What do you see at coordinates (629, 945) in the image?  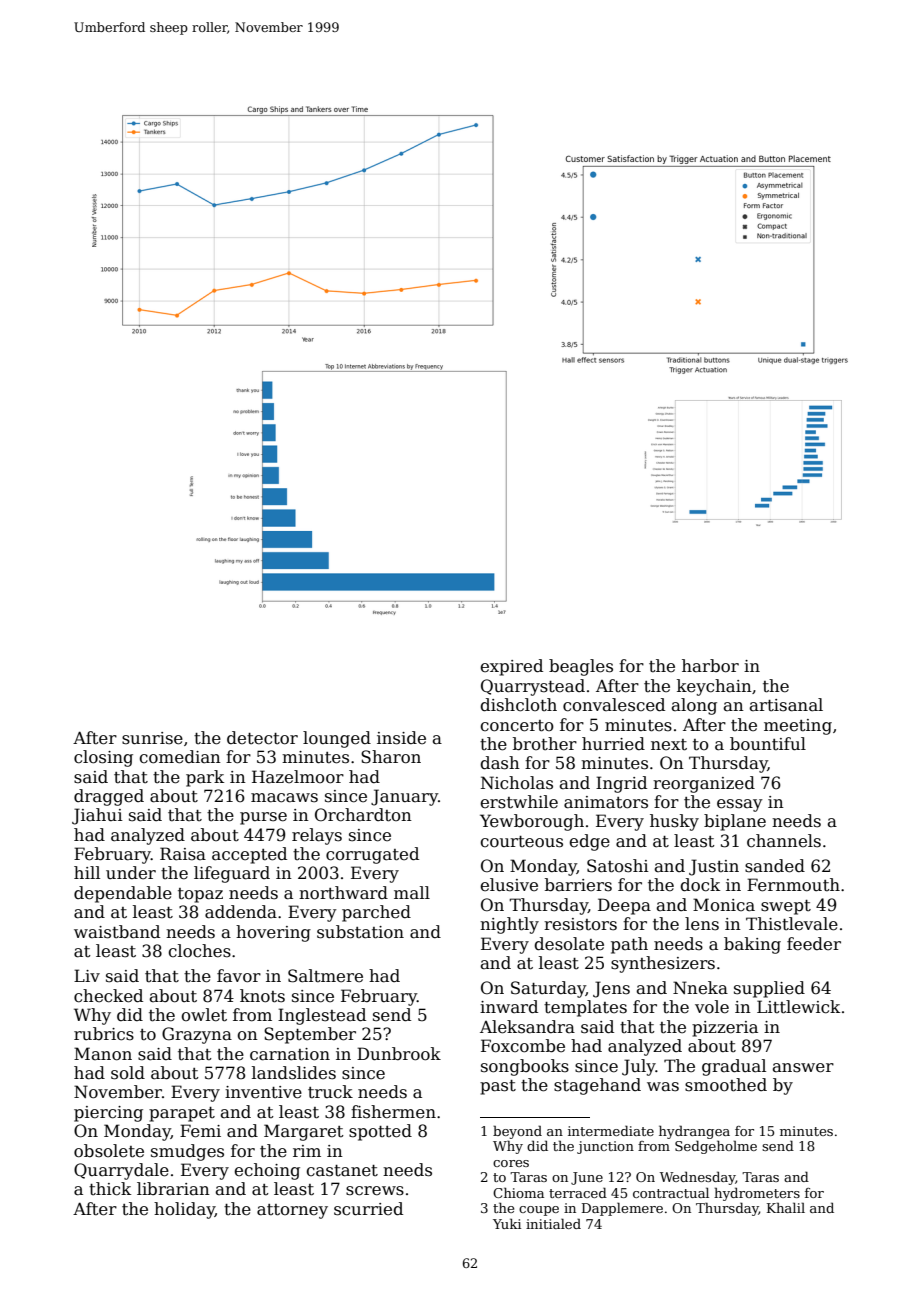 I see `path` at bounding box center [629, 945].
